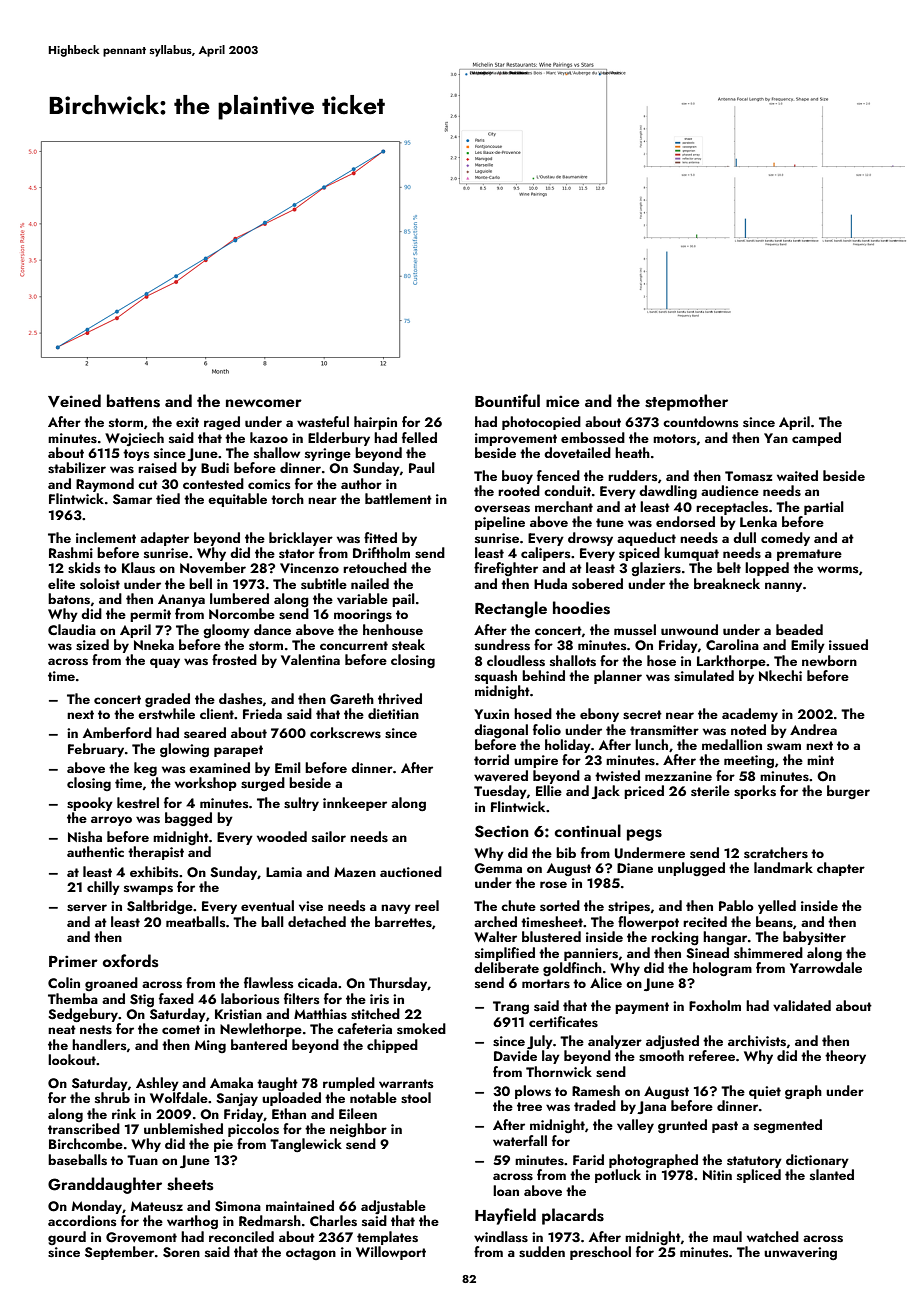 This screenshot has height=1308, width=924. Describe the element at coordinates (845, 1057) in the screenshot. I see `theory` at that location.
